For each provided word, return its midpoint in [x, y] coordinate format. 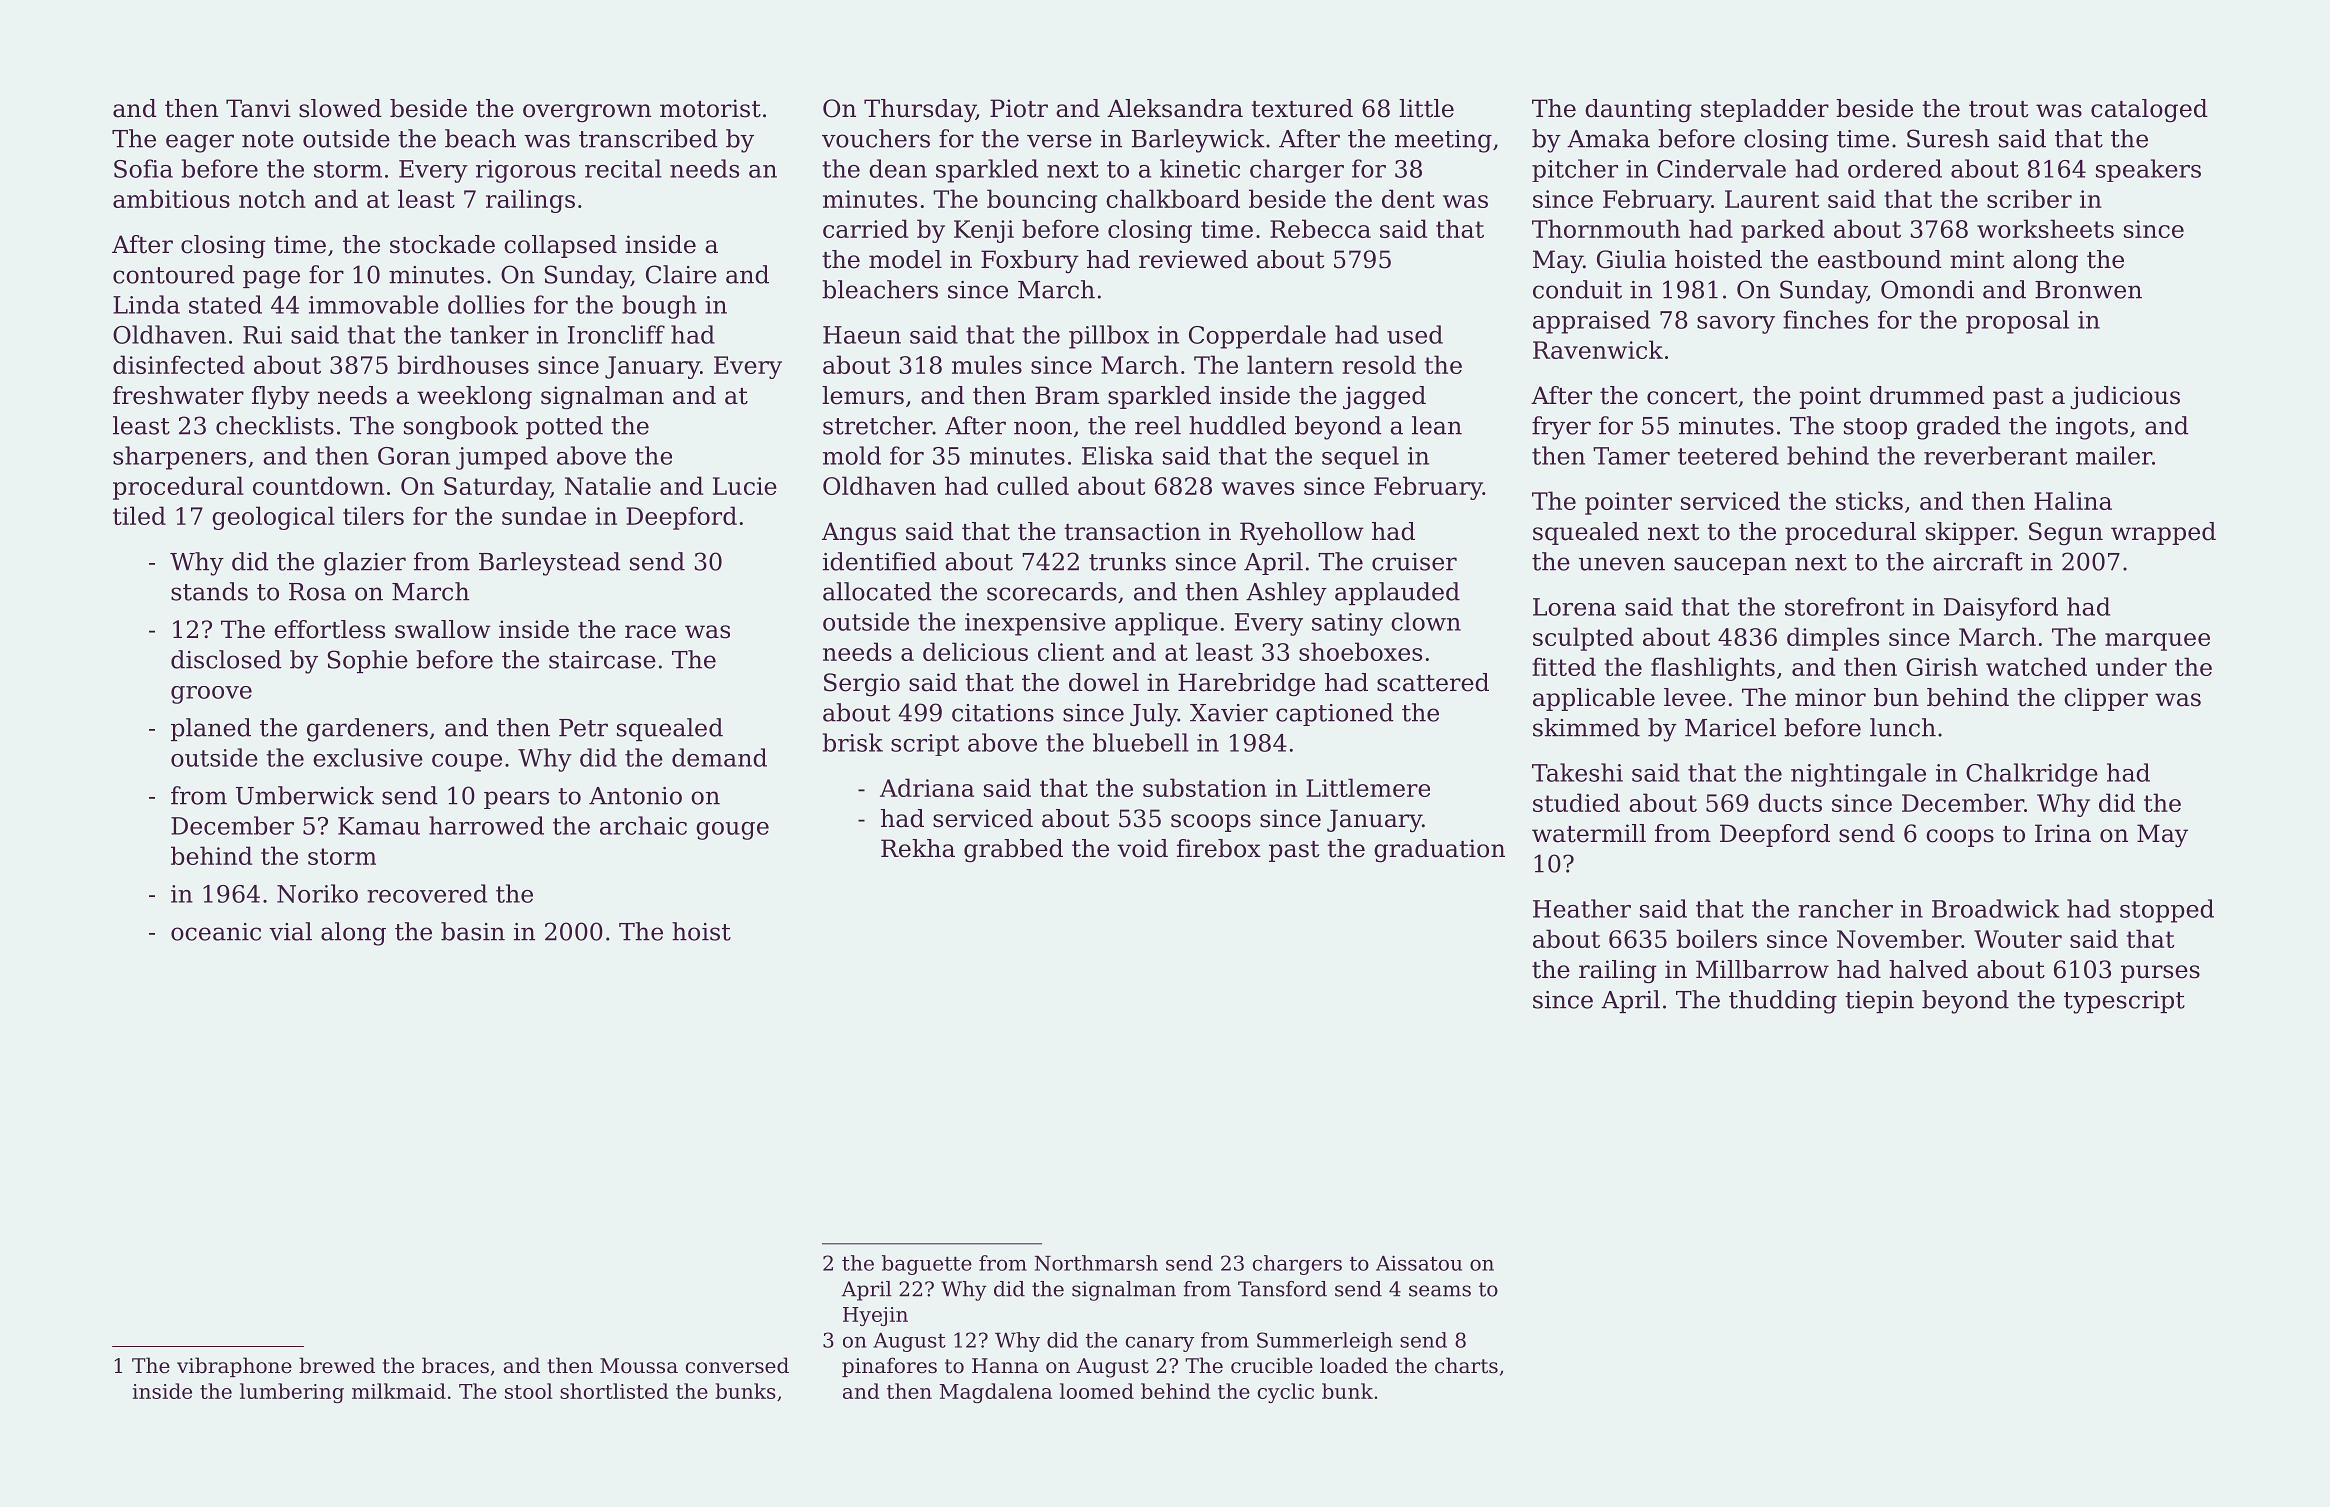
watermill [1589, 833]
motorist [710, 108]
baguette [927, 1265]
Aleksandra [1175, 108]
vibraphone [234, 1367]
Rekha [918, 848]
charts [1466, 1365]
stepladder [1765, 110]
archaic [643, 825]
